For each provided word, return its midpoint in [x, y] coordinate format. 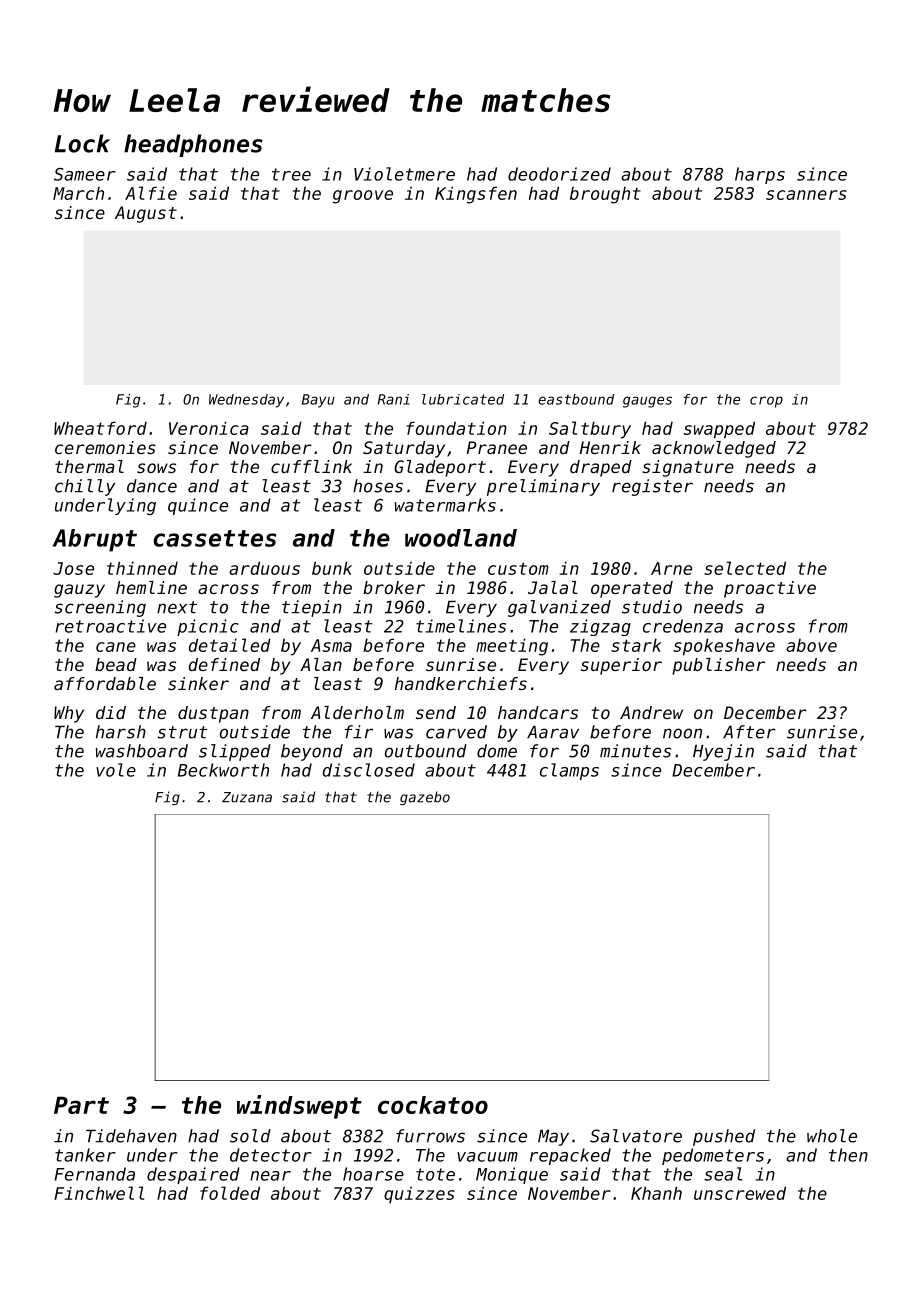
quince [198, 506]
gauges [647, 402]
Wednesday [246, 401]
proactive [770, 589]
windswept [299, 1107]
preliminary [543, 487]
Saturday [404, 449]
